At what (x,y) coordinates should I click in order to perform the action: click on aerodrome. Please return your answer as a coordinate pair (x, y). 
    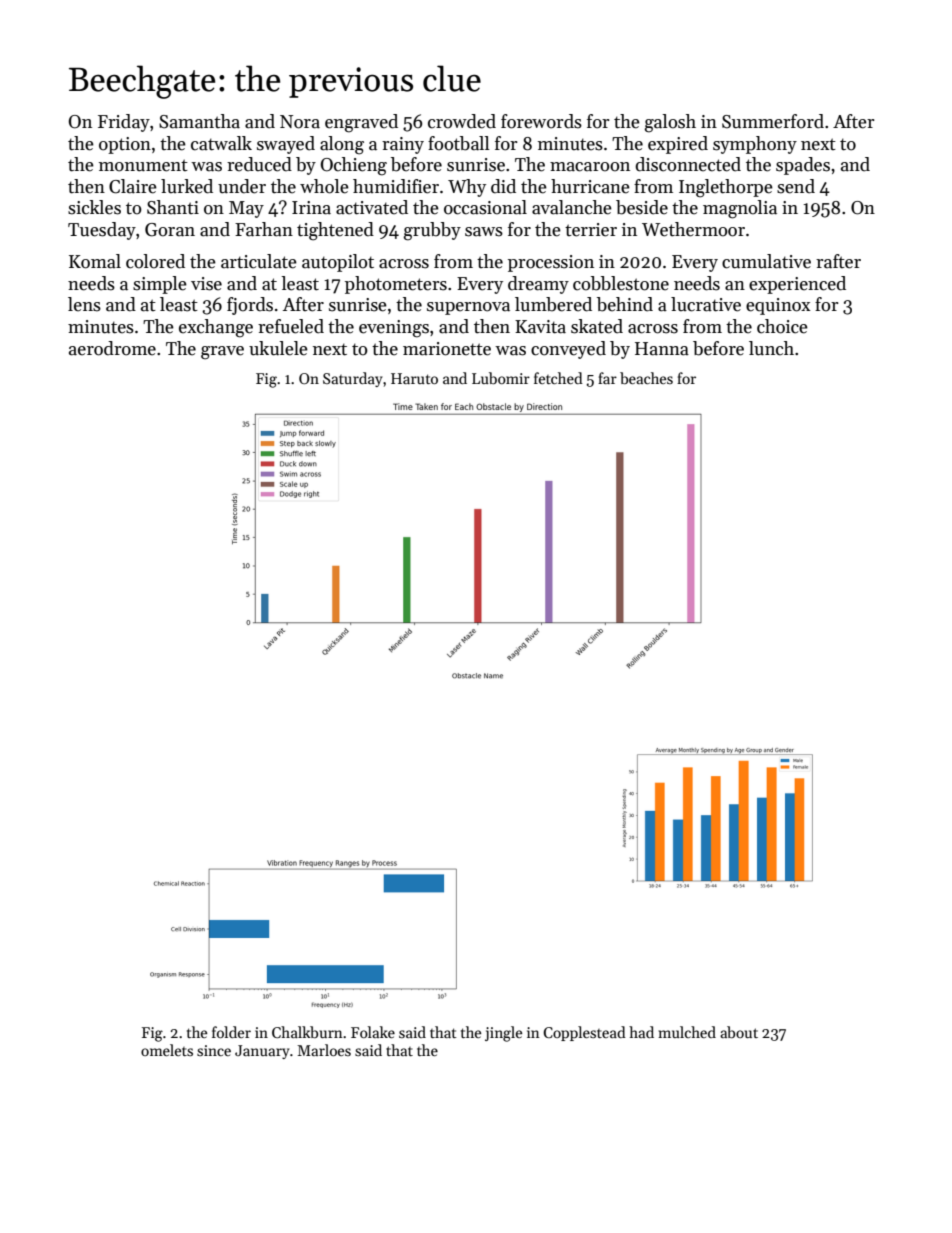
    Looking at the image, I should click on (112, 348).
